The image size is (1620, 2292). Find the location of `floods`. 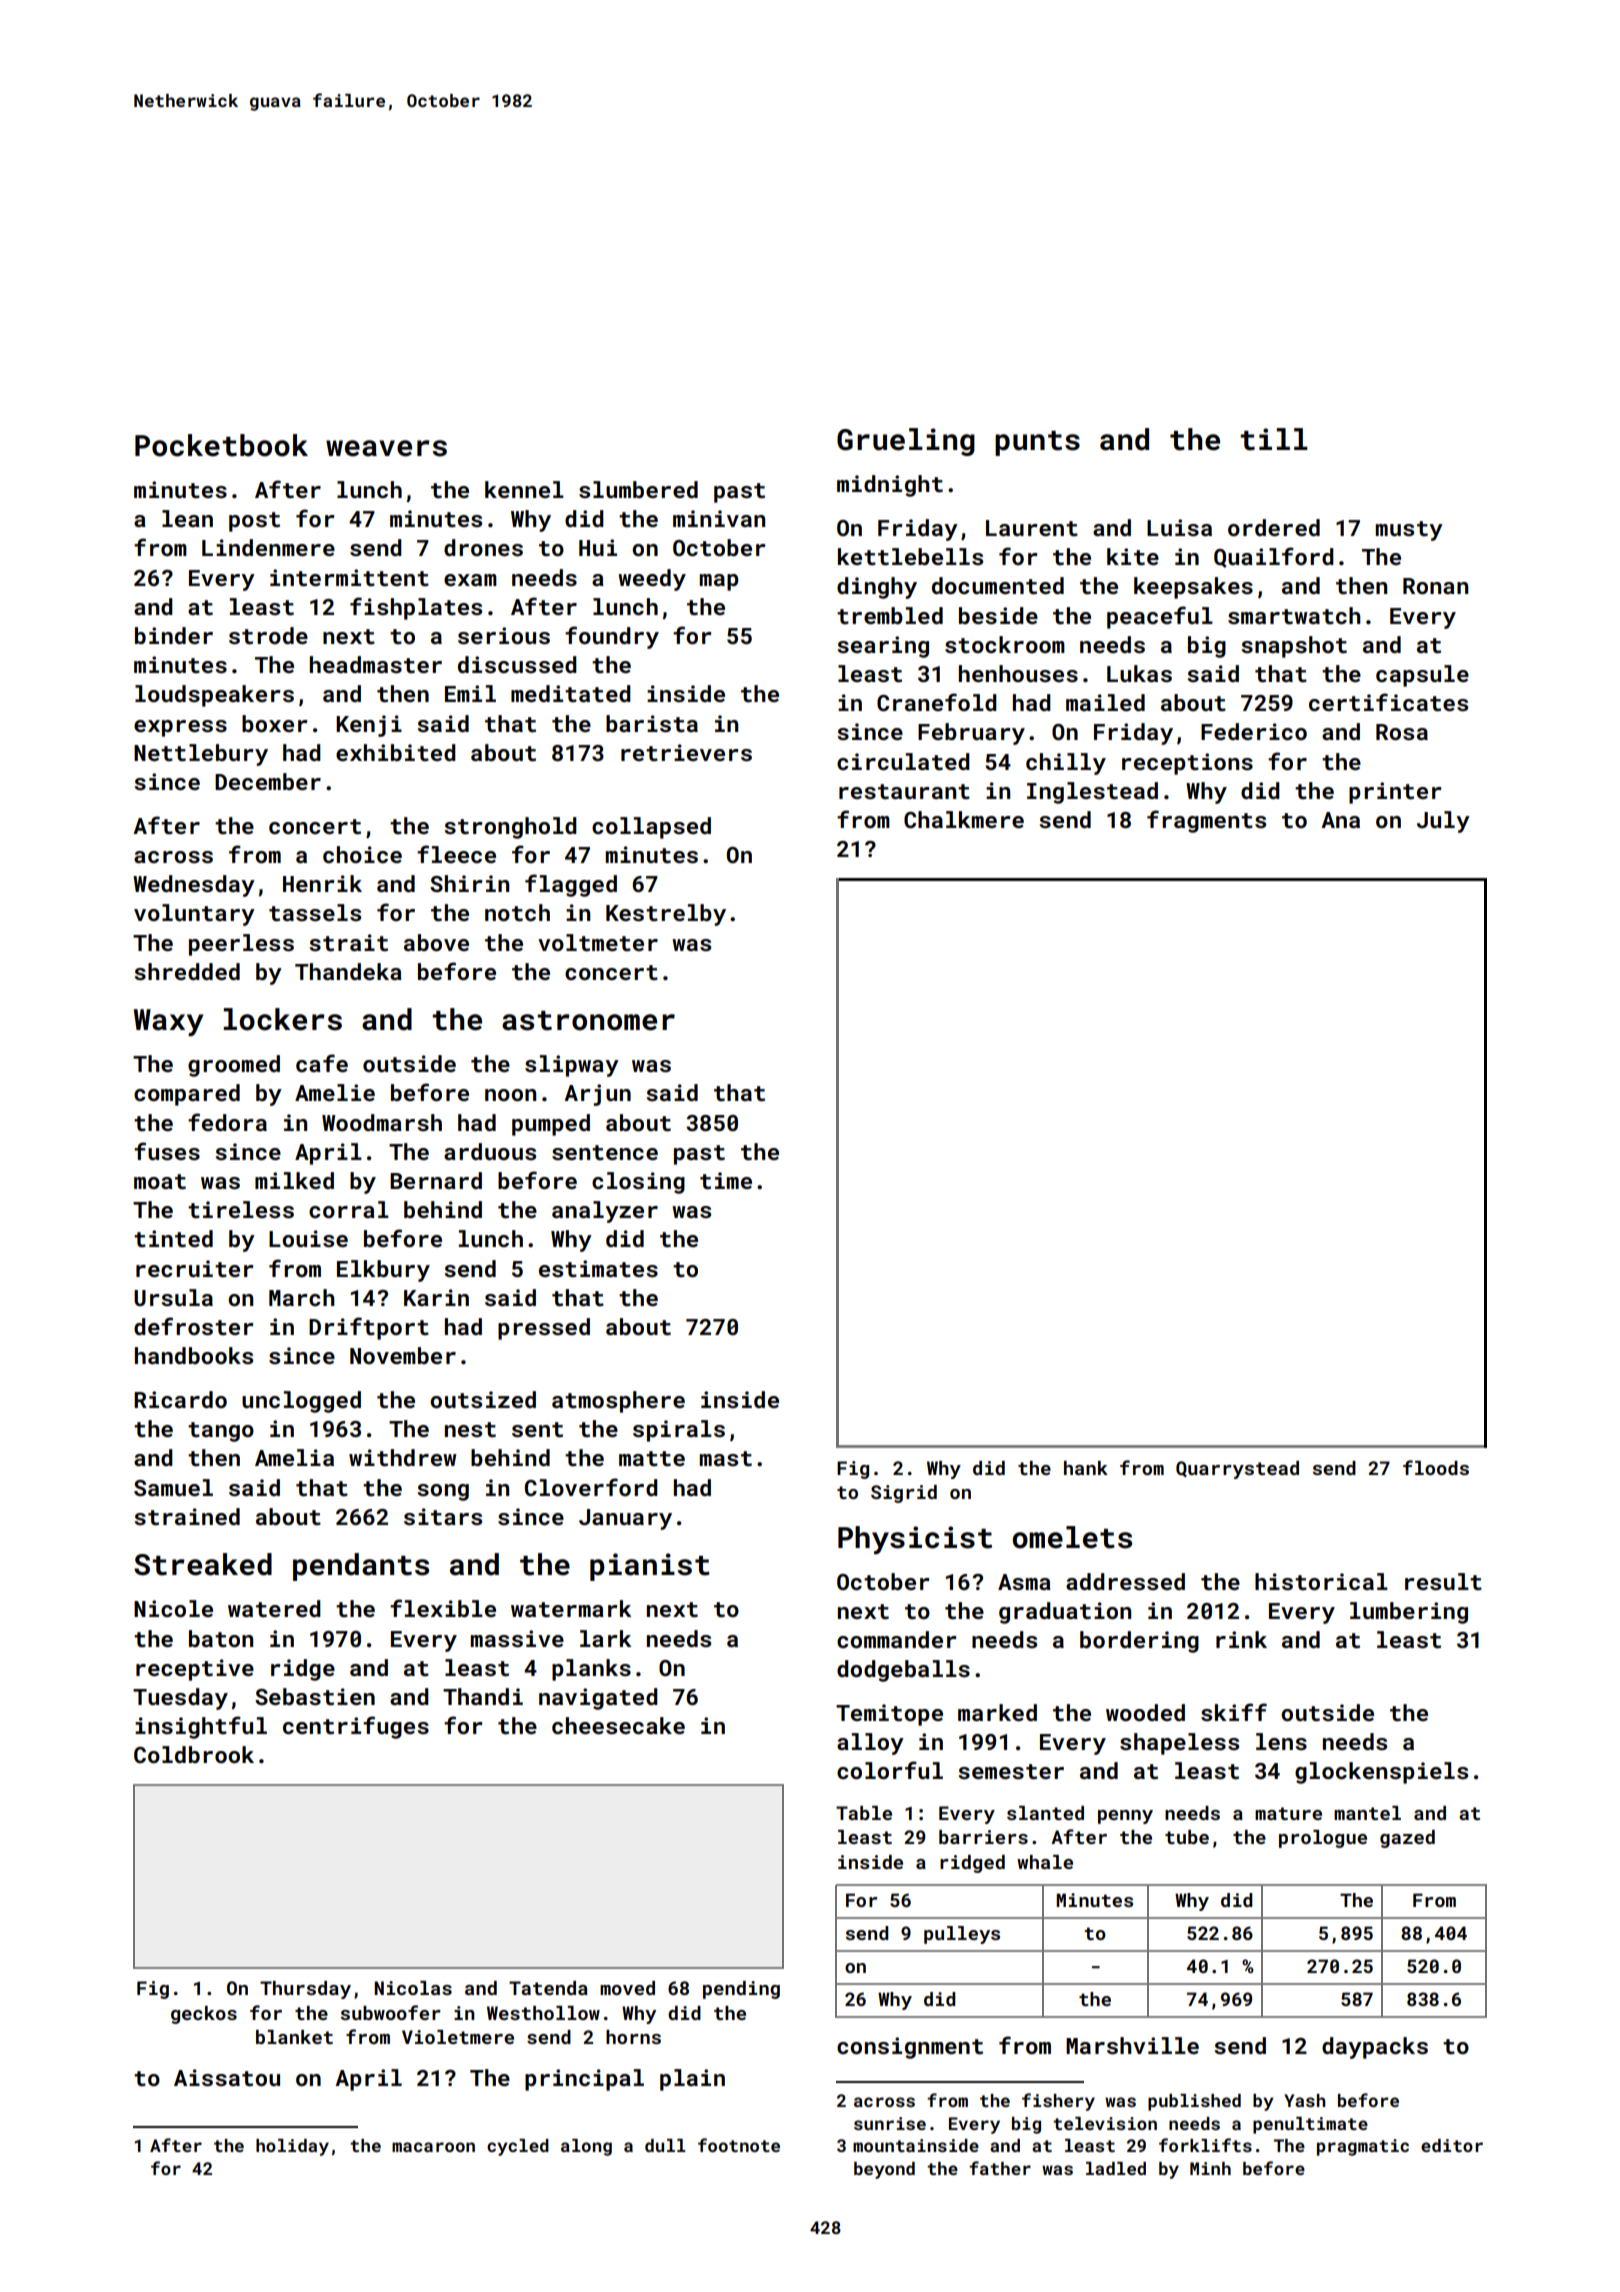

floods is located at coordinates (1436, 1467).
